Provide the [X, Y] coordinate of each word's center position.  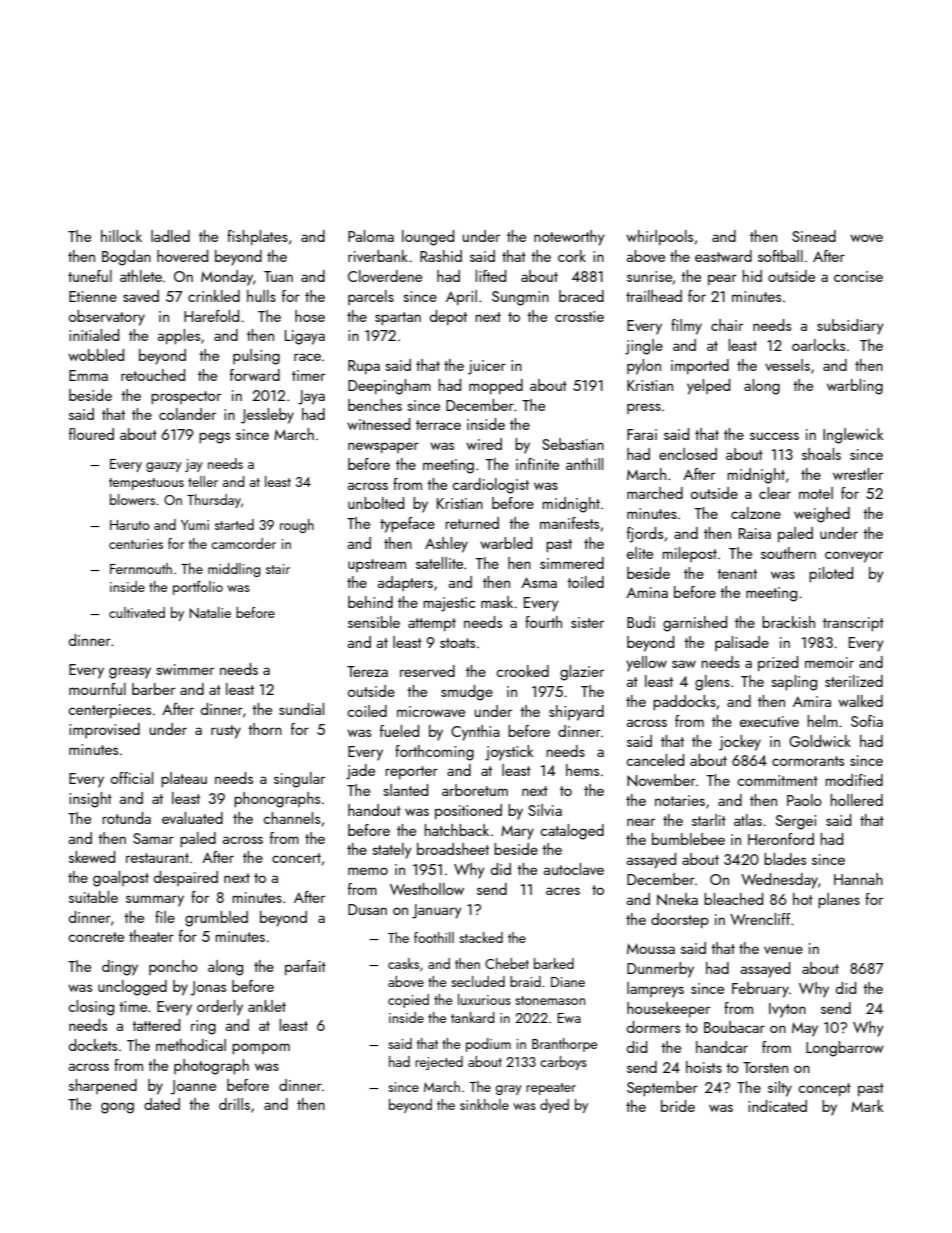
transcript [853, 624]
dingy [120, 968]
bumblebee [688, 839]
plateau [184, 780]
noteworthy [569, 238]
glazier [582, 673]
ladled [170, 236]
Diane [568, 982]
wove [866, 238]
